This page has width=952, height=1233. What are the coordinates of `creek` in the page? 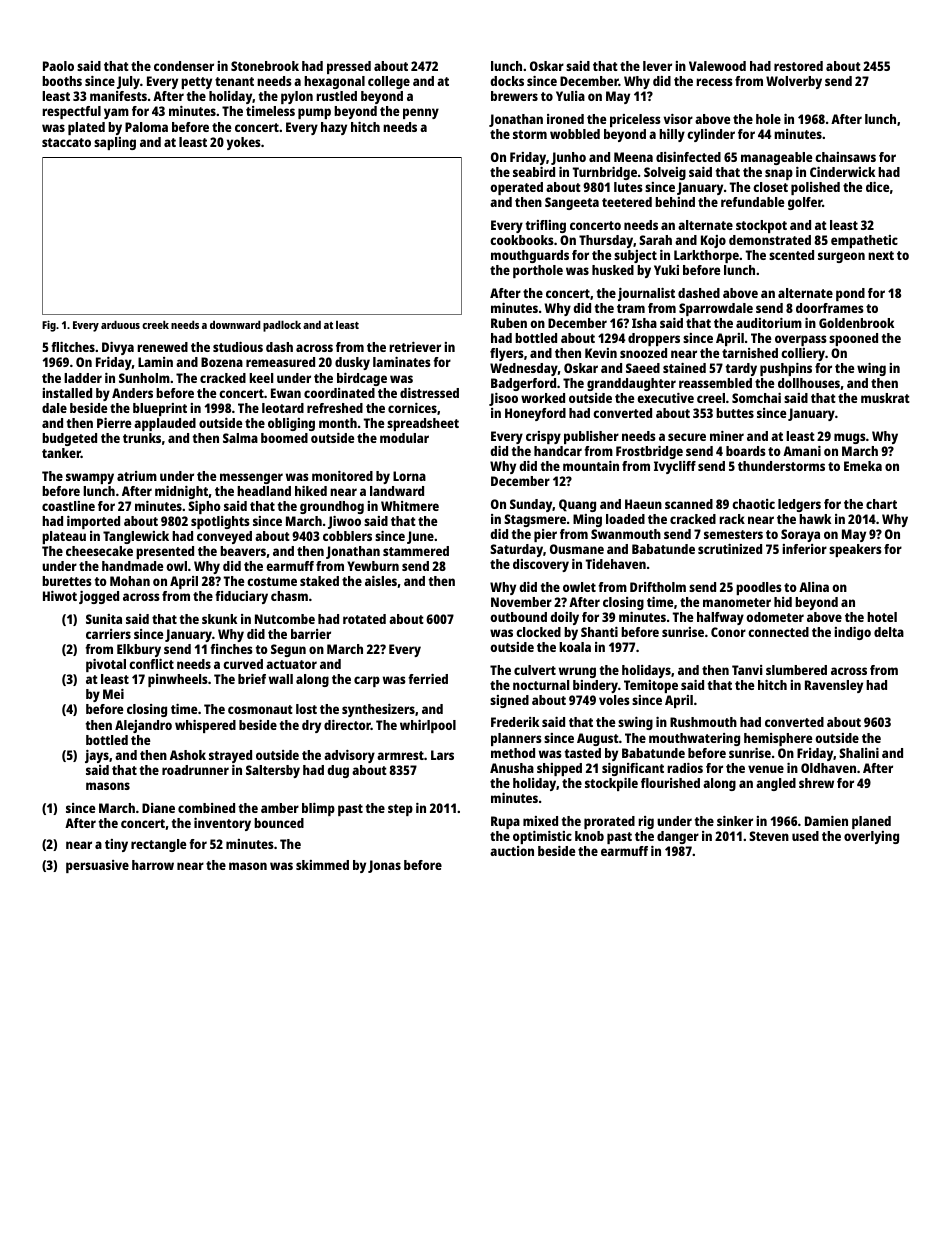 It's located at (155, 324).
